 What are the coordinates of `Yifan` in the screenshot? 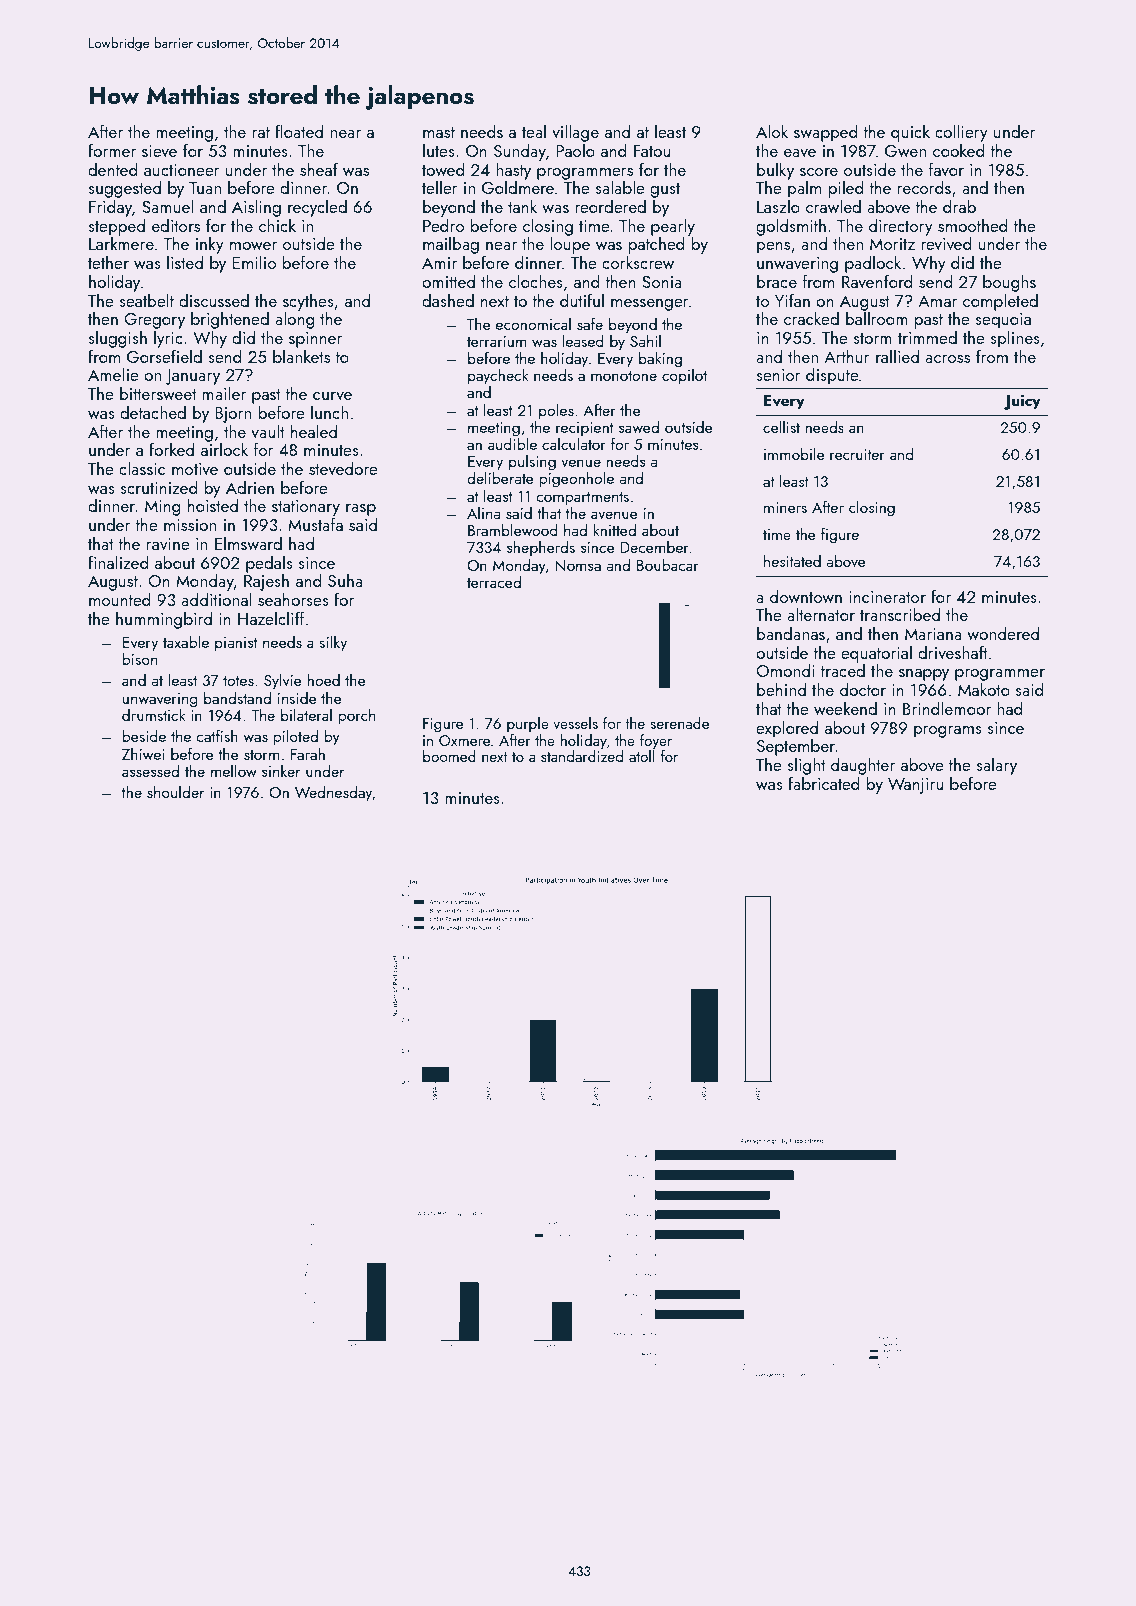 It's located at (792, 300).
